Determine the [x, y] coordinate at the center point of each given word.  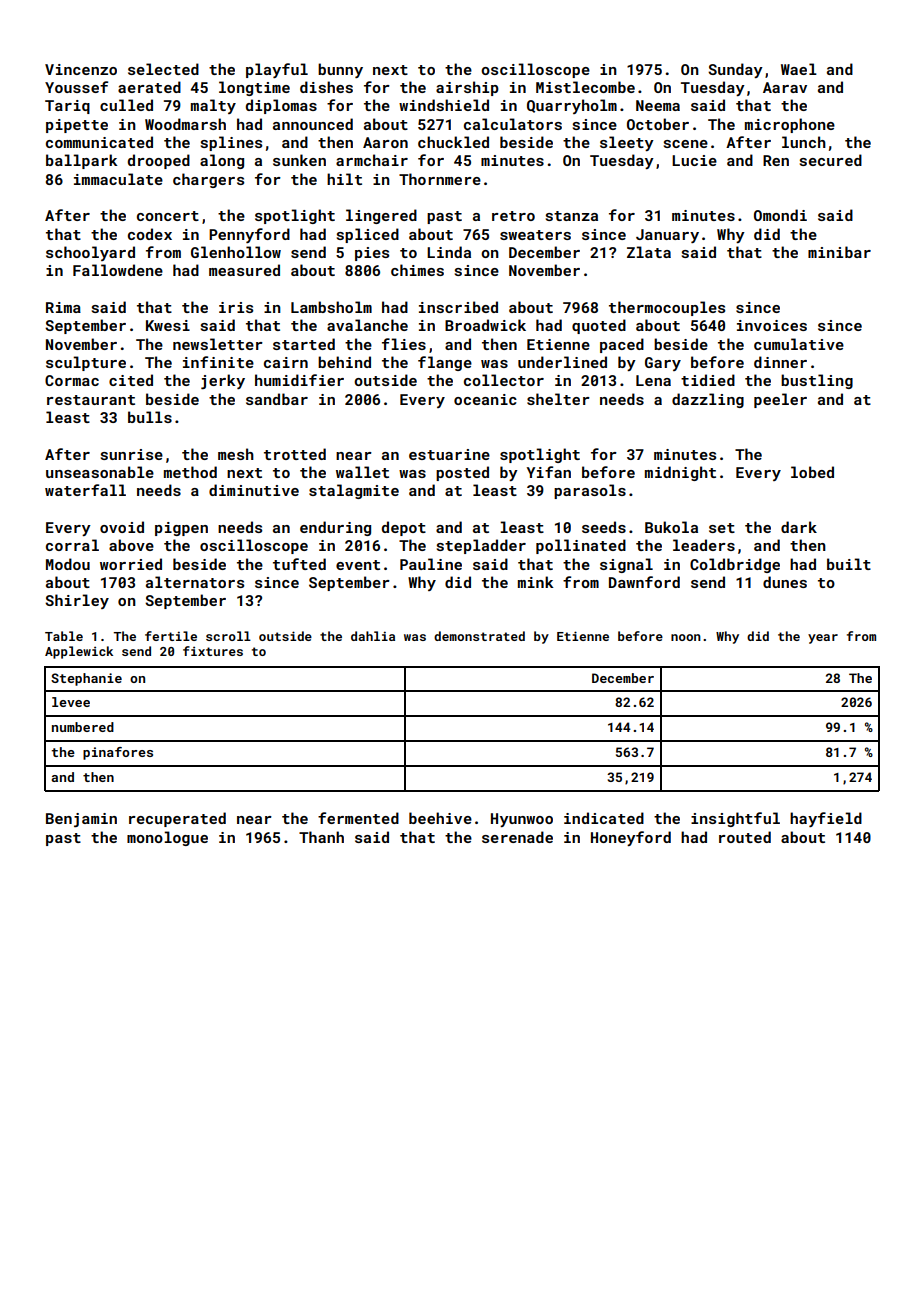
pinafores [118, 753]
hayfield [826, 819]
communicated [99, 142]
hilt [344, 179]
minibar [839, 252]
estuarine [449, 454]
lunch [804, 142]
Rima [63, 307]
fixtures [213, 651]
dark [799, 527]
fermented [358, 818]
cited [131, 380]
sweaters [535, 235]
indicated [604, 818]
